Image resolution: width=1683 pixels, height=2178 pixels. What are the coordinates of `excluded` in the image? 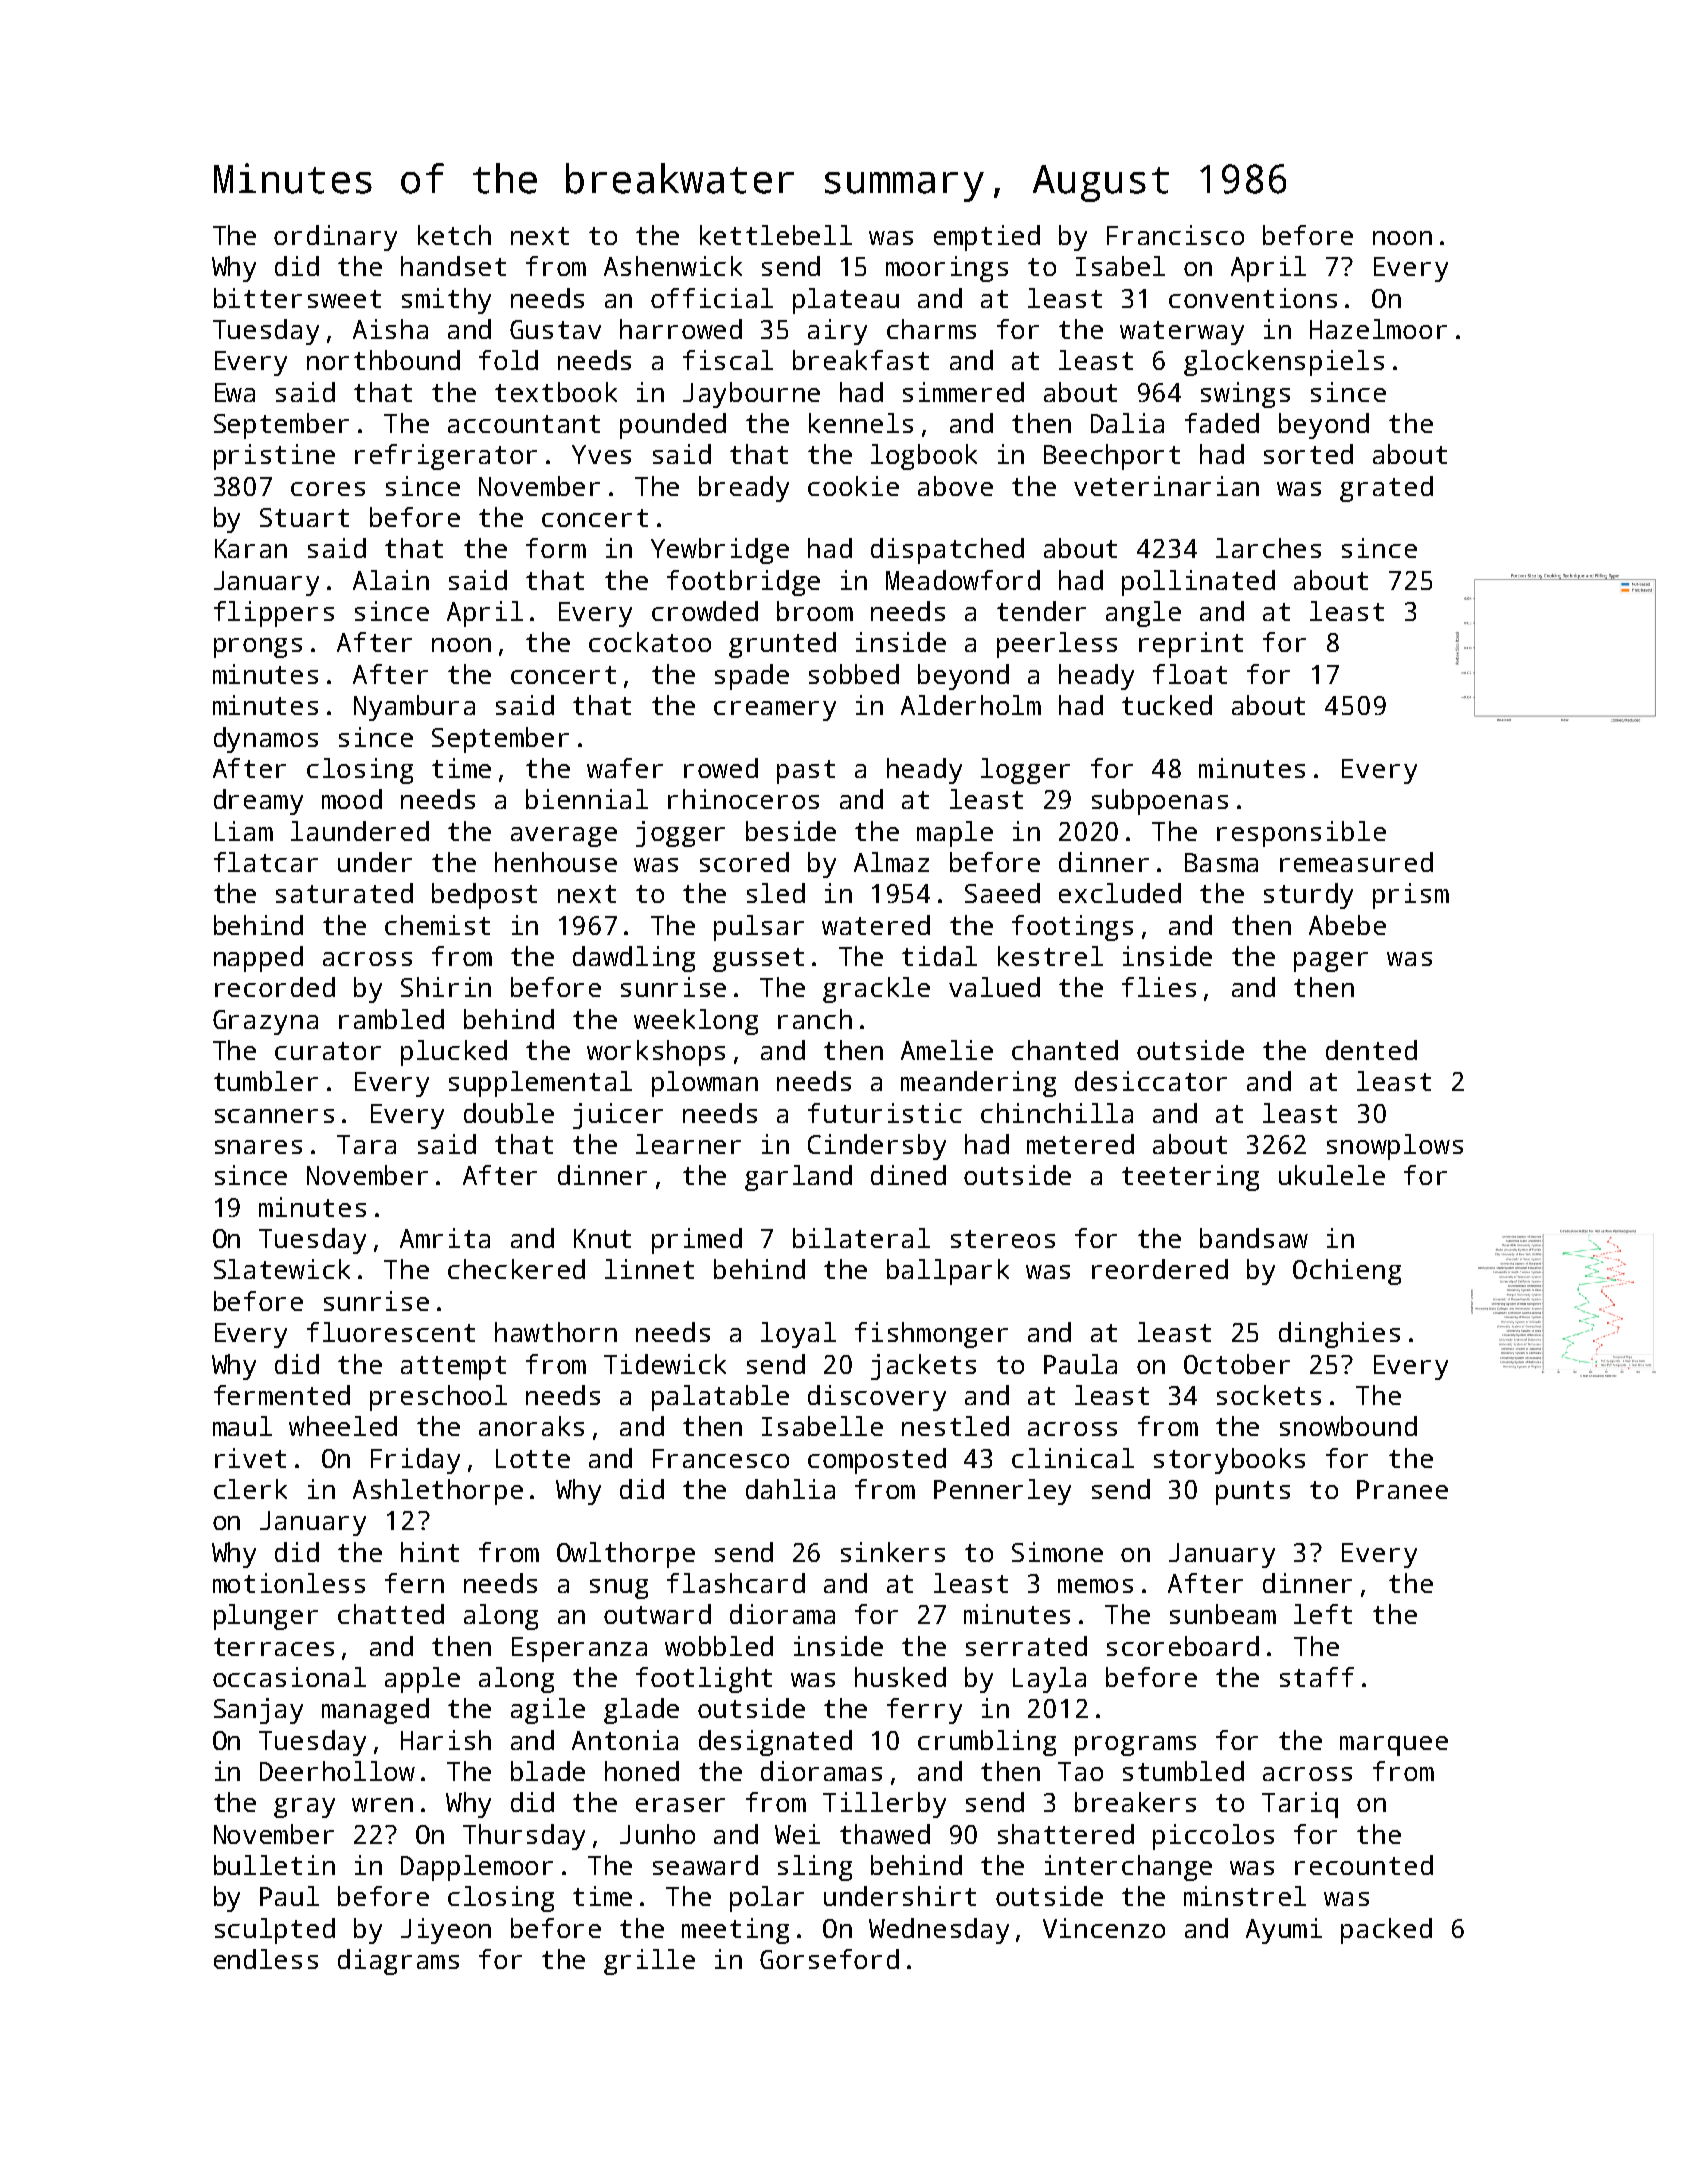 It's located at (1120, 893).
